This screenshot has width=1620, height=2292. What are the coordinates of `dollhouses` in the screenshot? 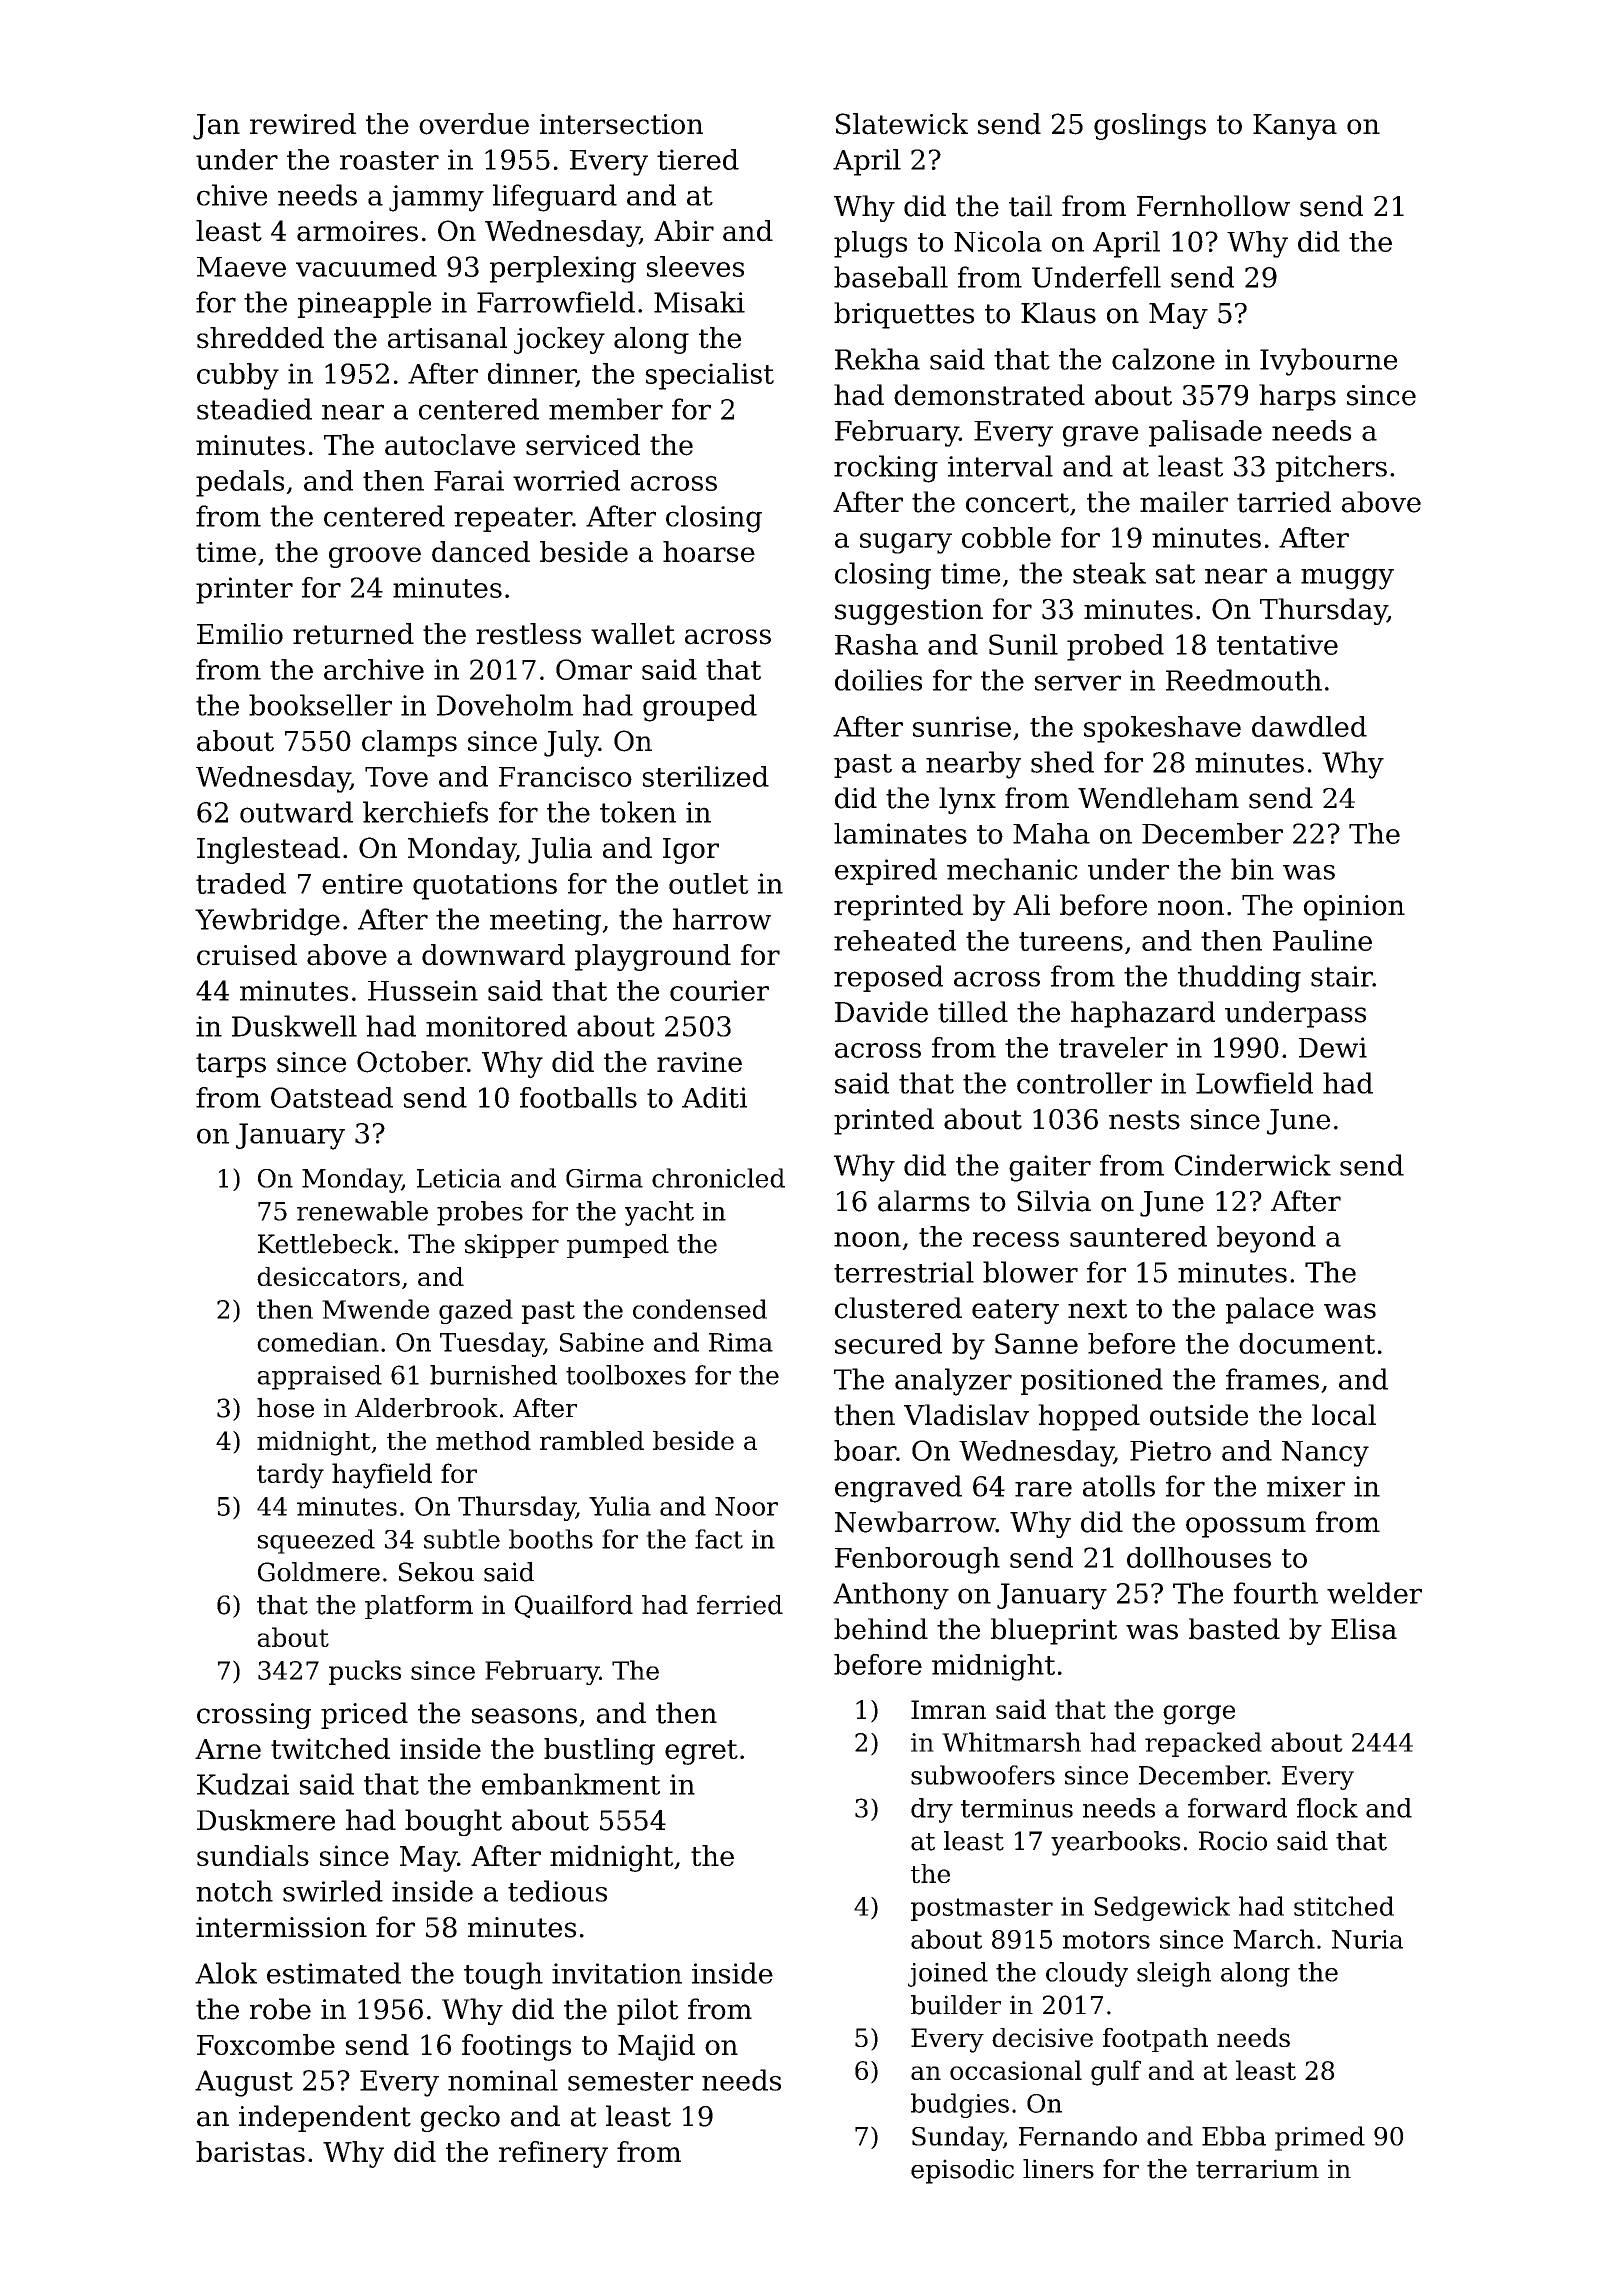 It's located at (1199, 1557).
